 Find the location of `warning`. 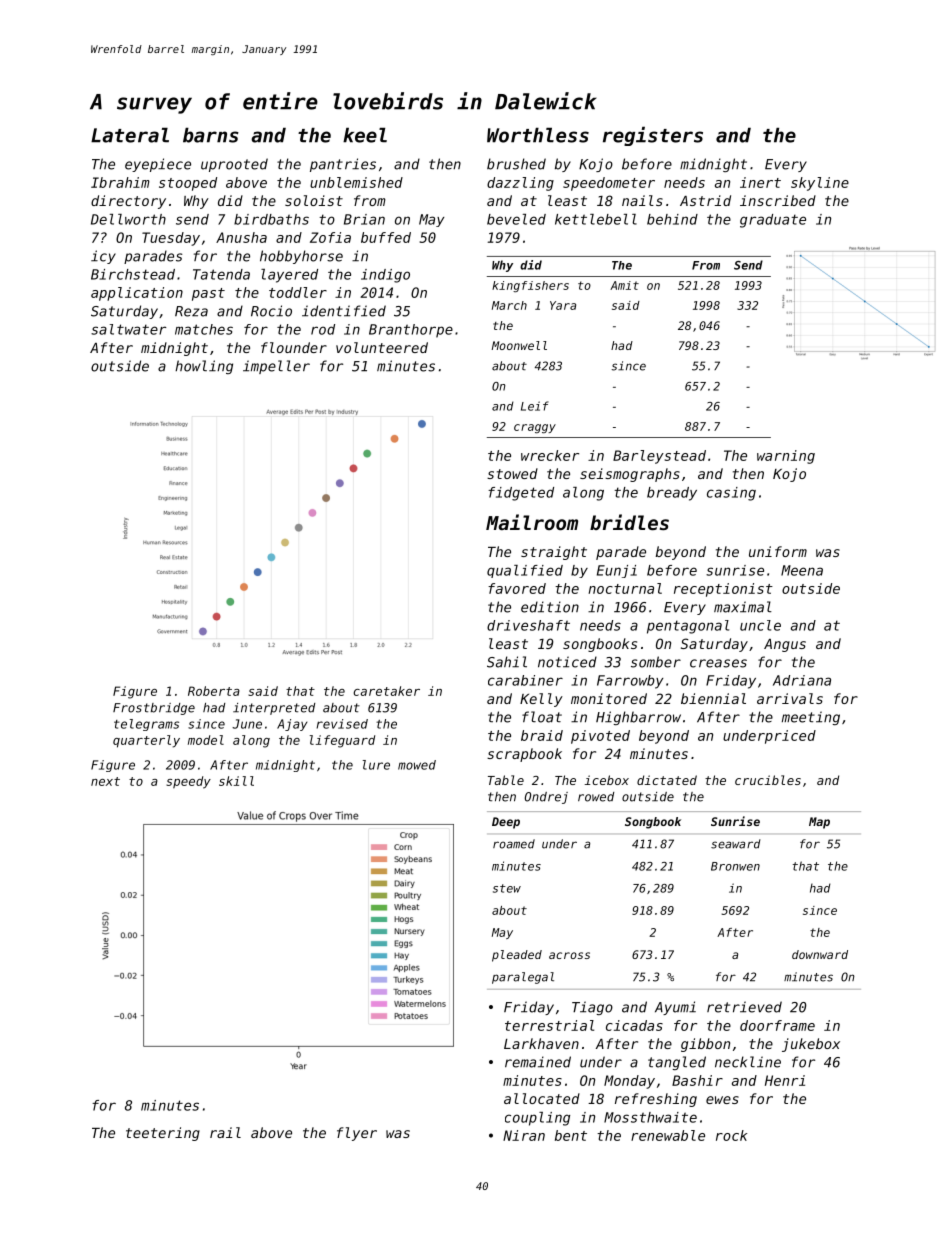

warning is located at coordinates (786, 457).
